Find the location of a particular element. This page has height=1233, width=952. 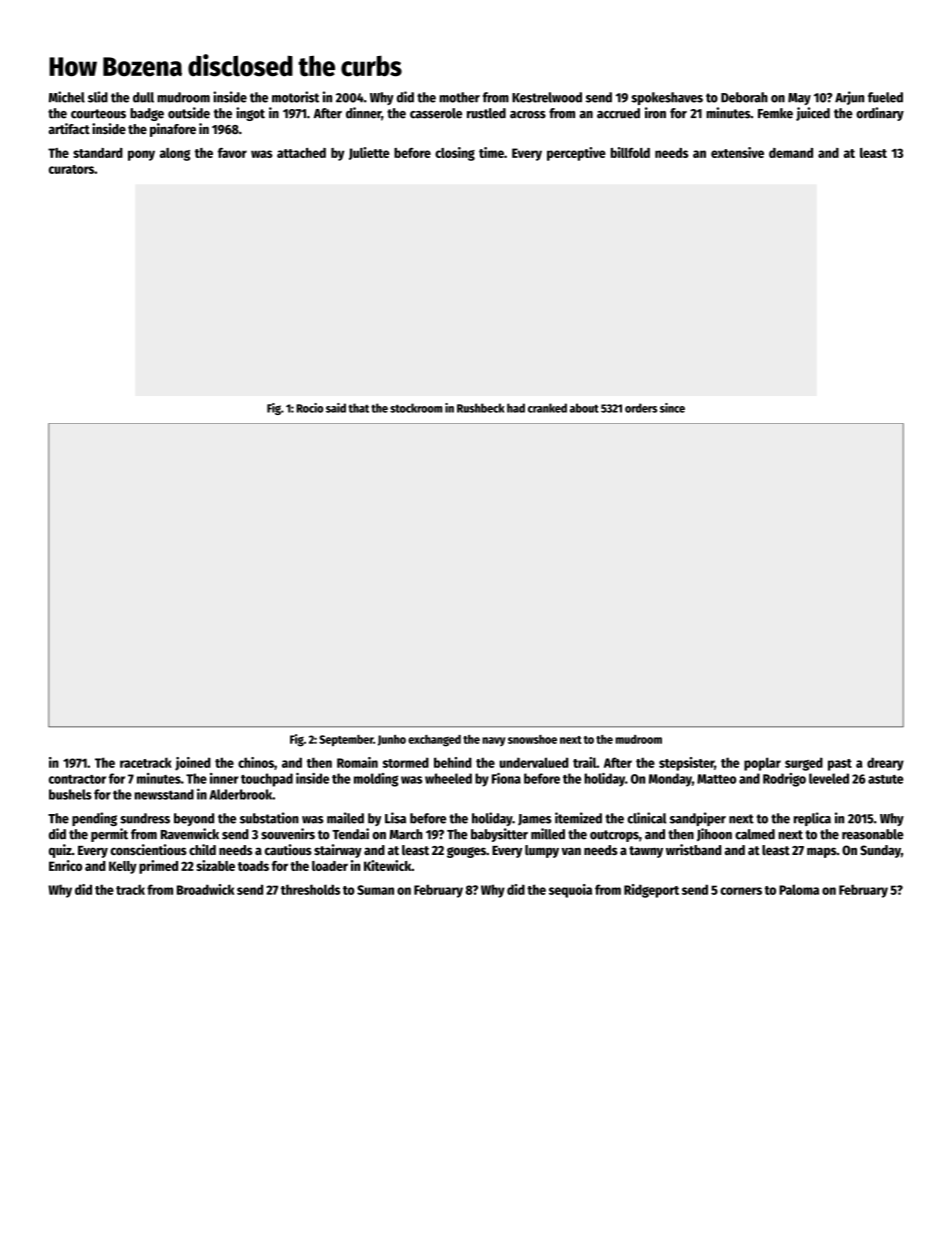

since is located at coordinates (672, 408).
